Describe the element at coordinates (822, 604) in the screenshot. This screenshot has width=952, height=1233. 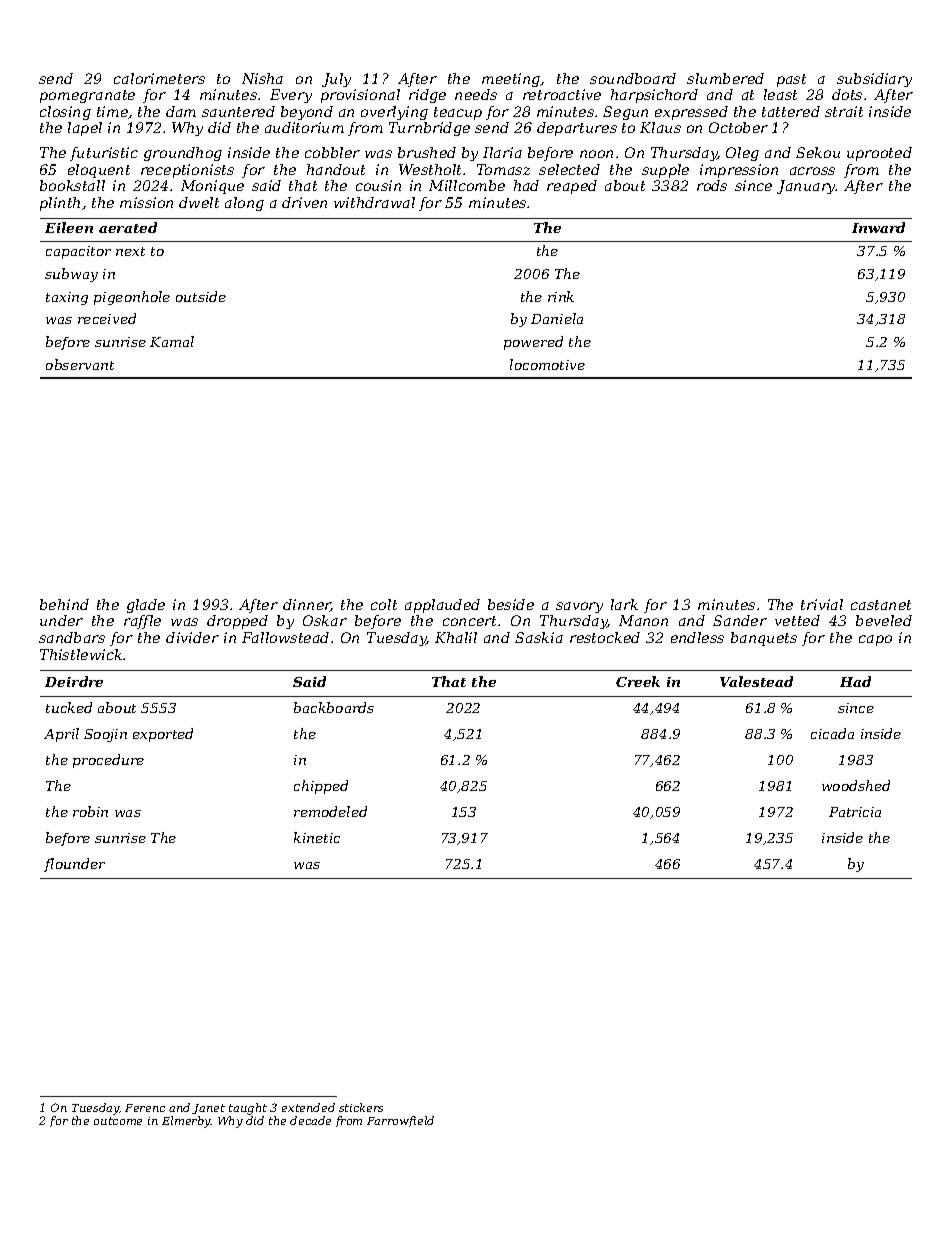
I see `trivial` at that location.
